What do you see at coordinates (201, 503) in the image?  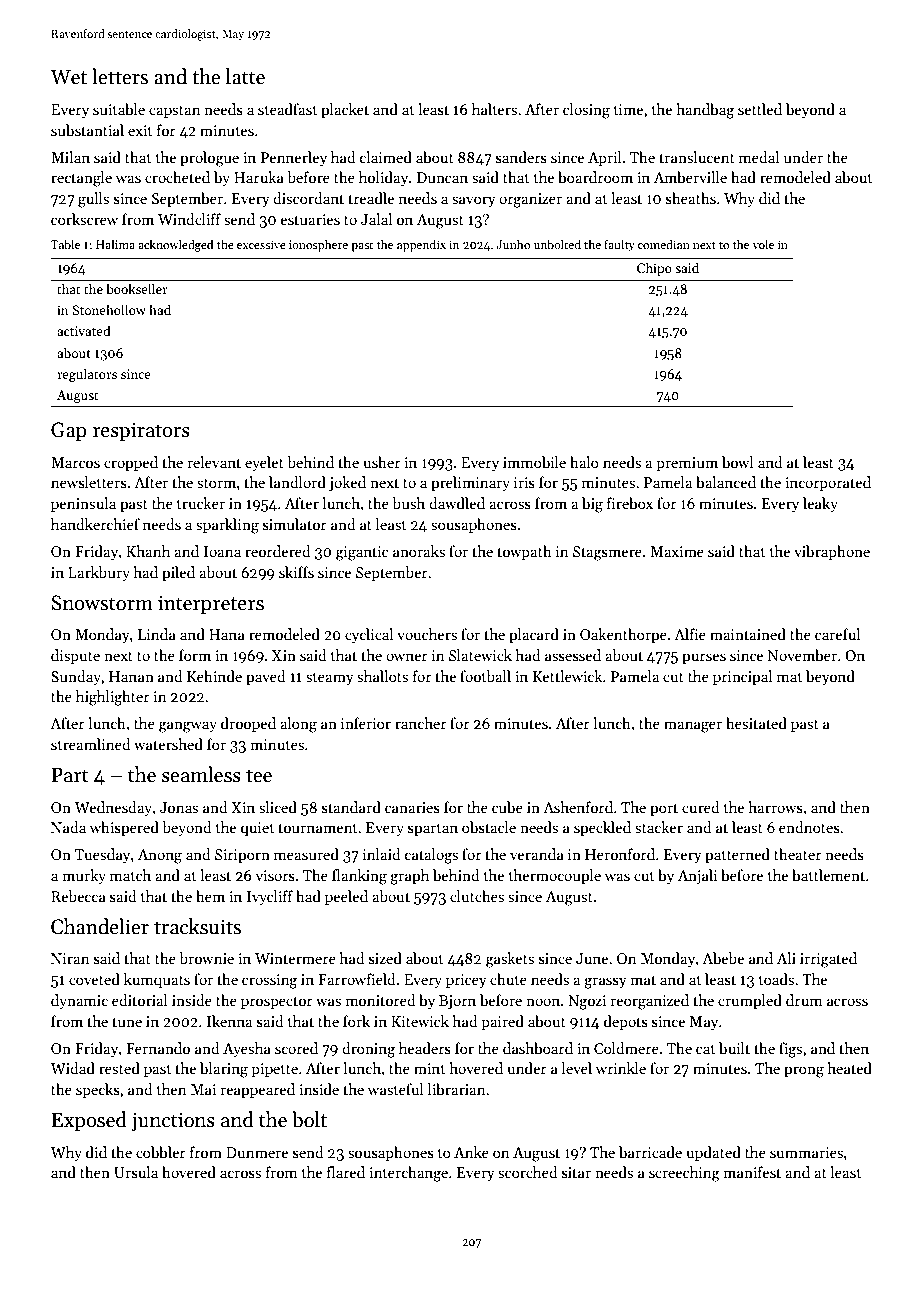 I see `trucker` at bounding box center [201, 503].
